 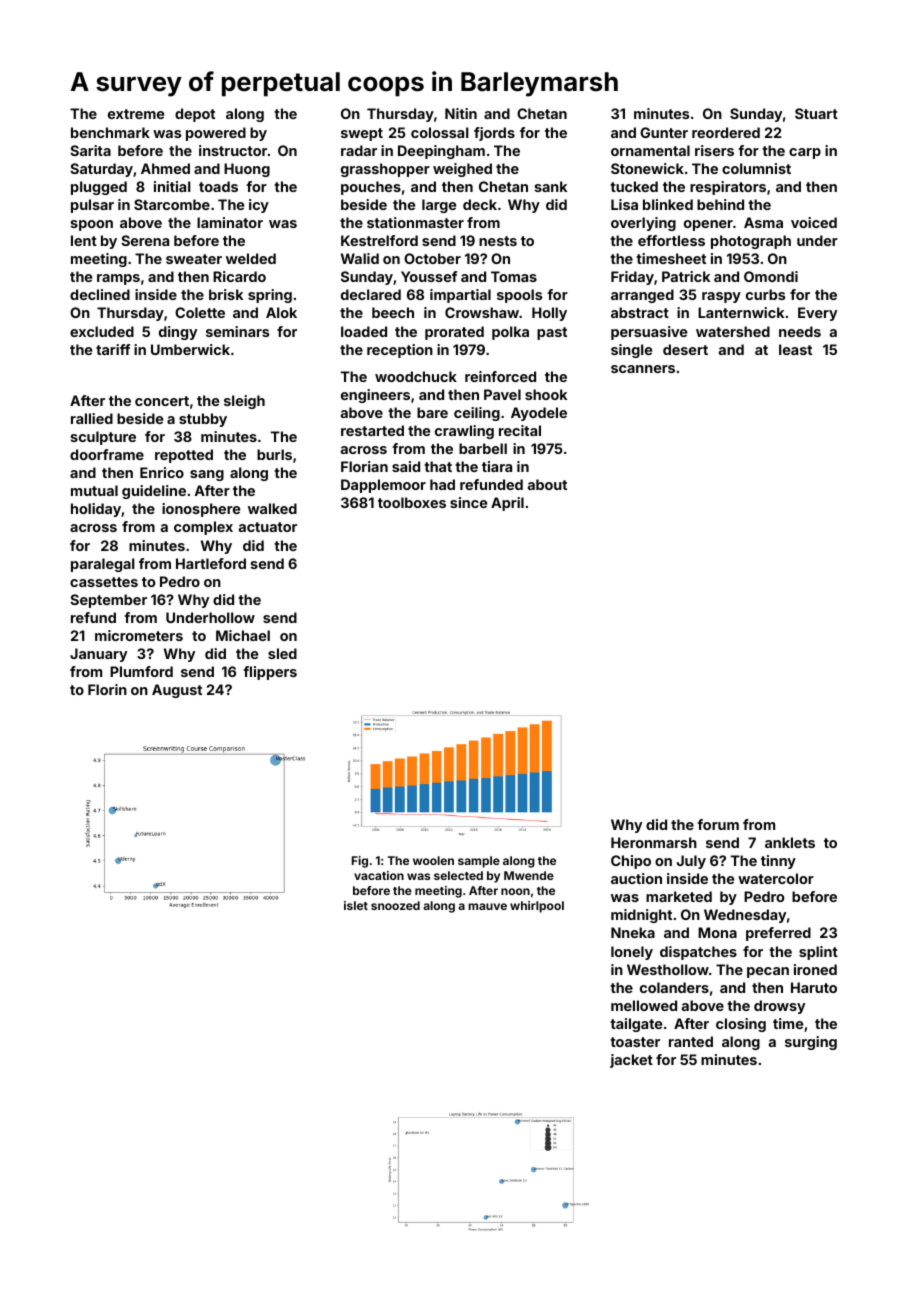 What do you see at coordinates (356, 905) in the page?
I see `islet` at bounding box center [356, 905].
